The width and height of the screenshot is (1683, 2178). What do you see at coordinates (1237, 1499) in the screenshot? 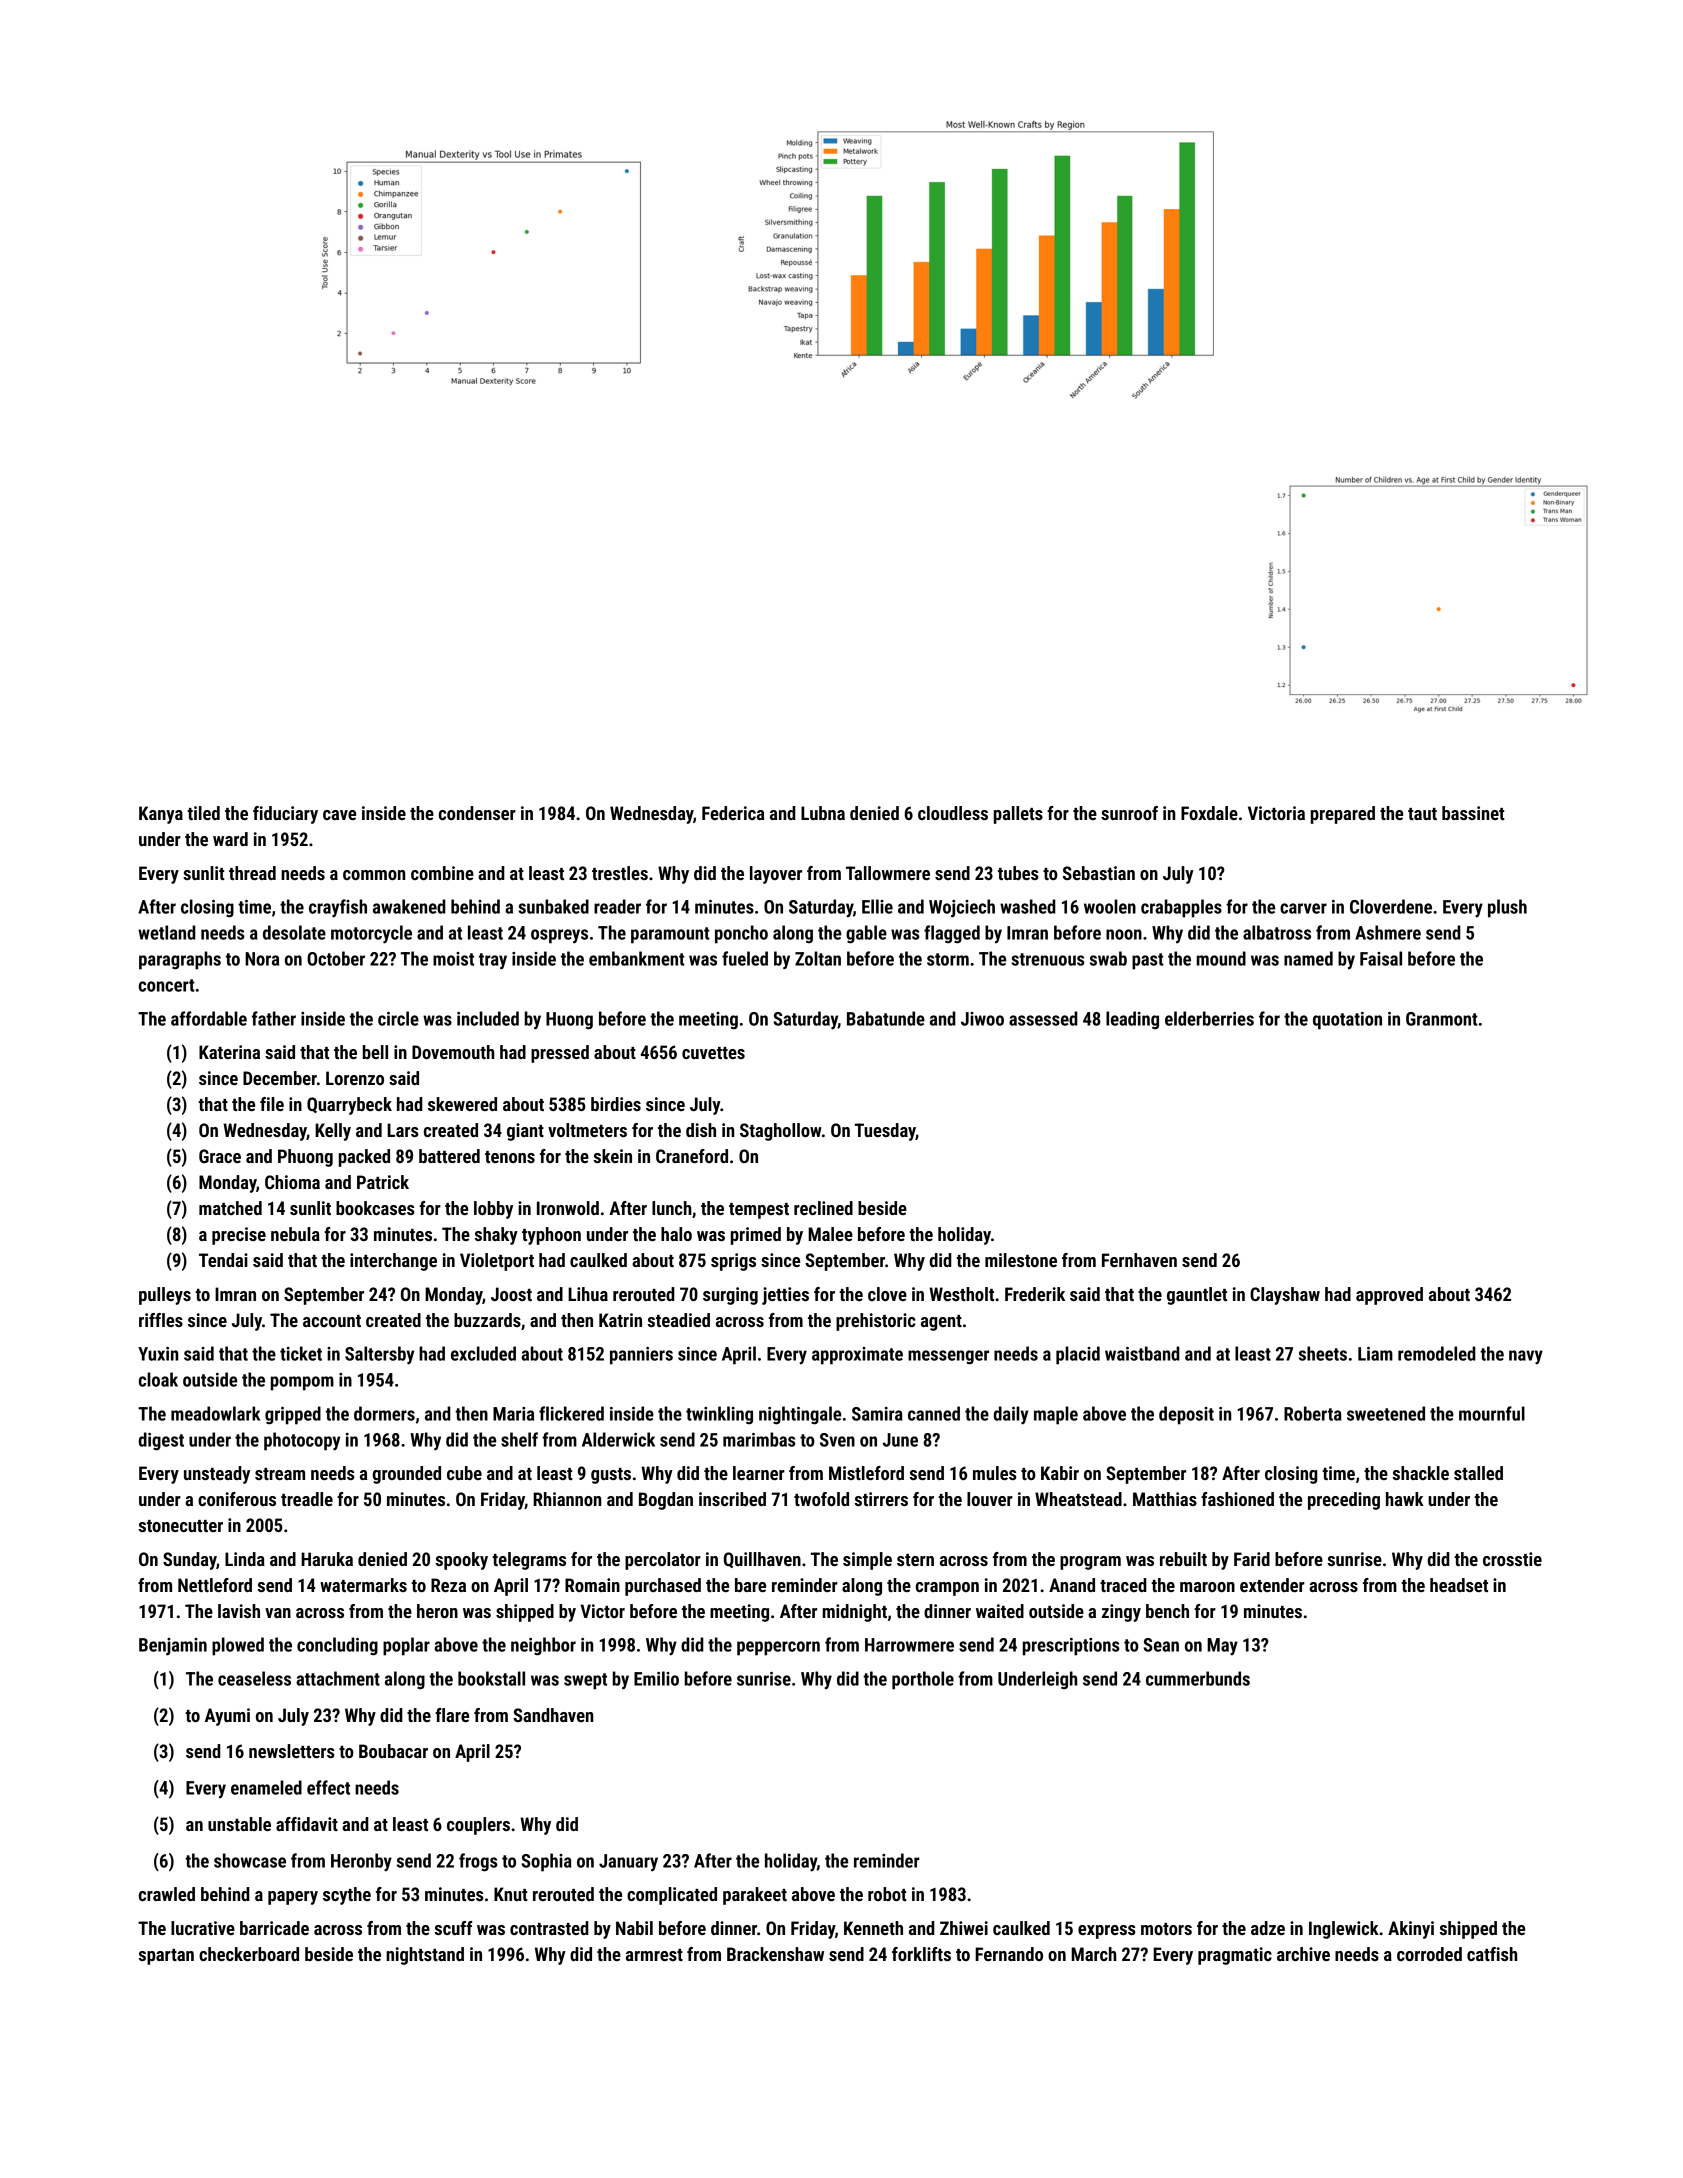
I see `fashioned` at bounding box center [1237, 1499].
